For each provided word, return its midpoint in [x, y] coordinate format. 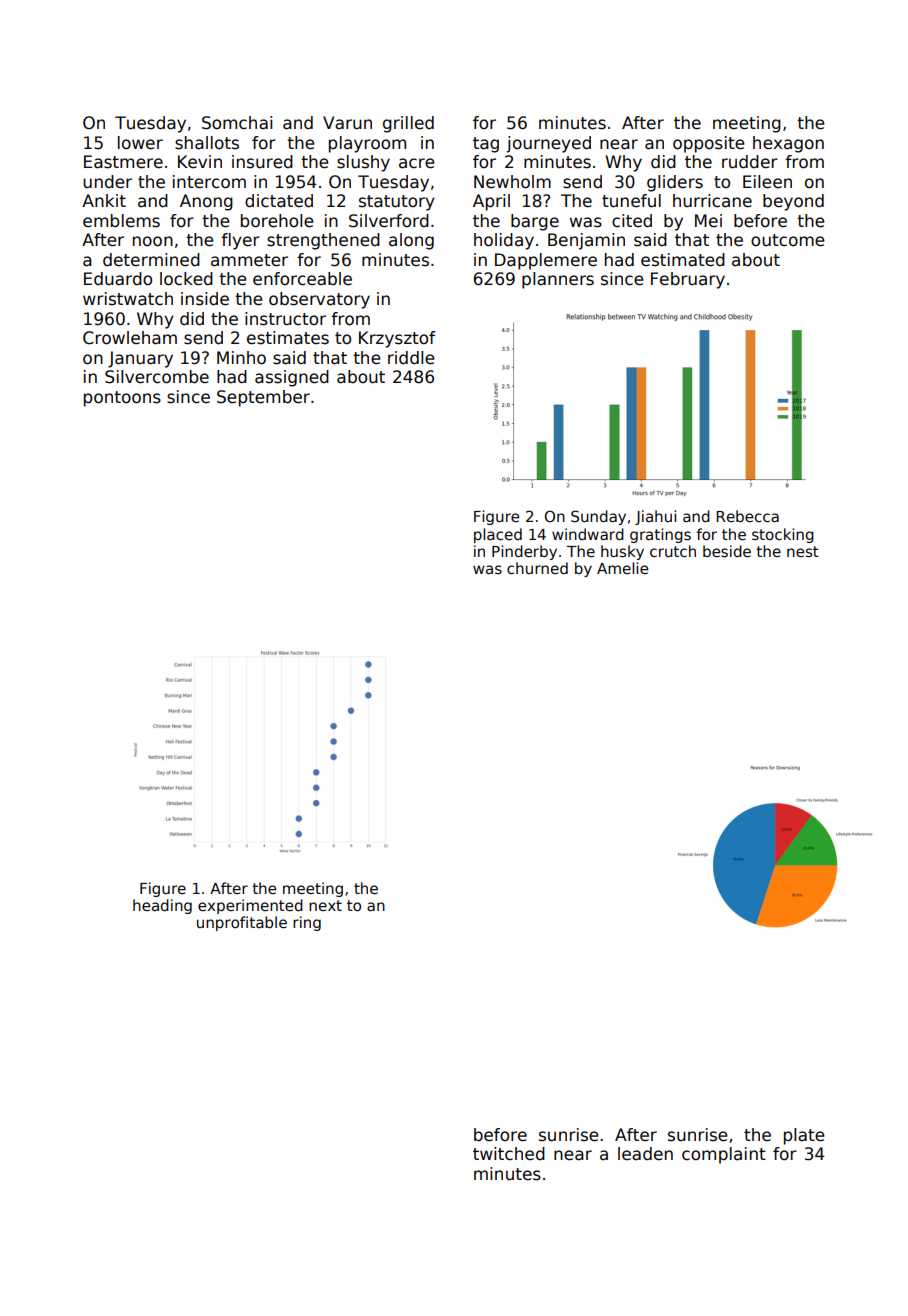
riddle [411, 358]
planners [558, 280]
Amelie [622, 568]
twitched [509, 1154]
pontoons [122, 399]
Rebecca [747, 516]
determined [151, 260]
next [325, 905]
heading [162, 906]
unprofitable [242, 923]
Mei [708, 221]
